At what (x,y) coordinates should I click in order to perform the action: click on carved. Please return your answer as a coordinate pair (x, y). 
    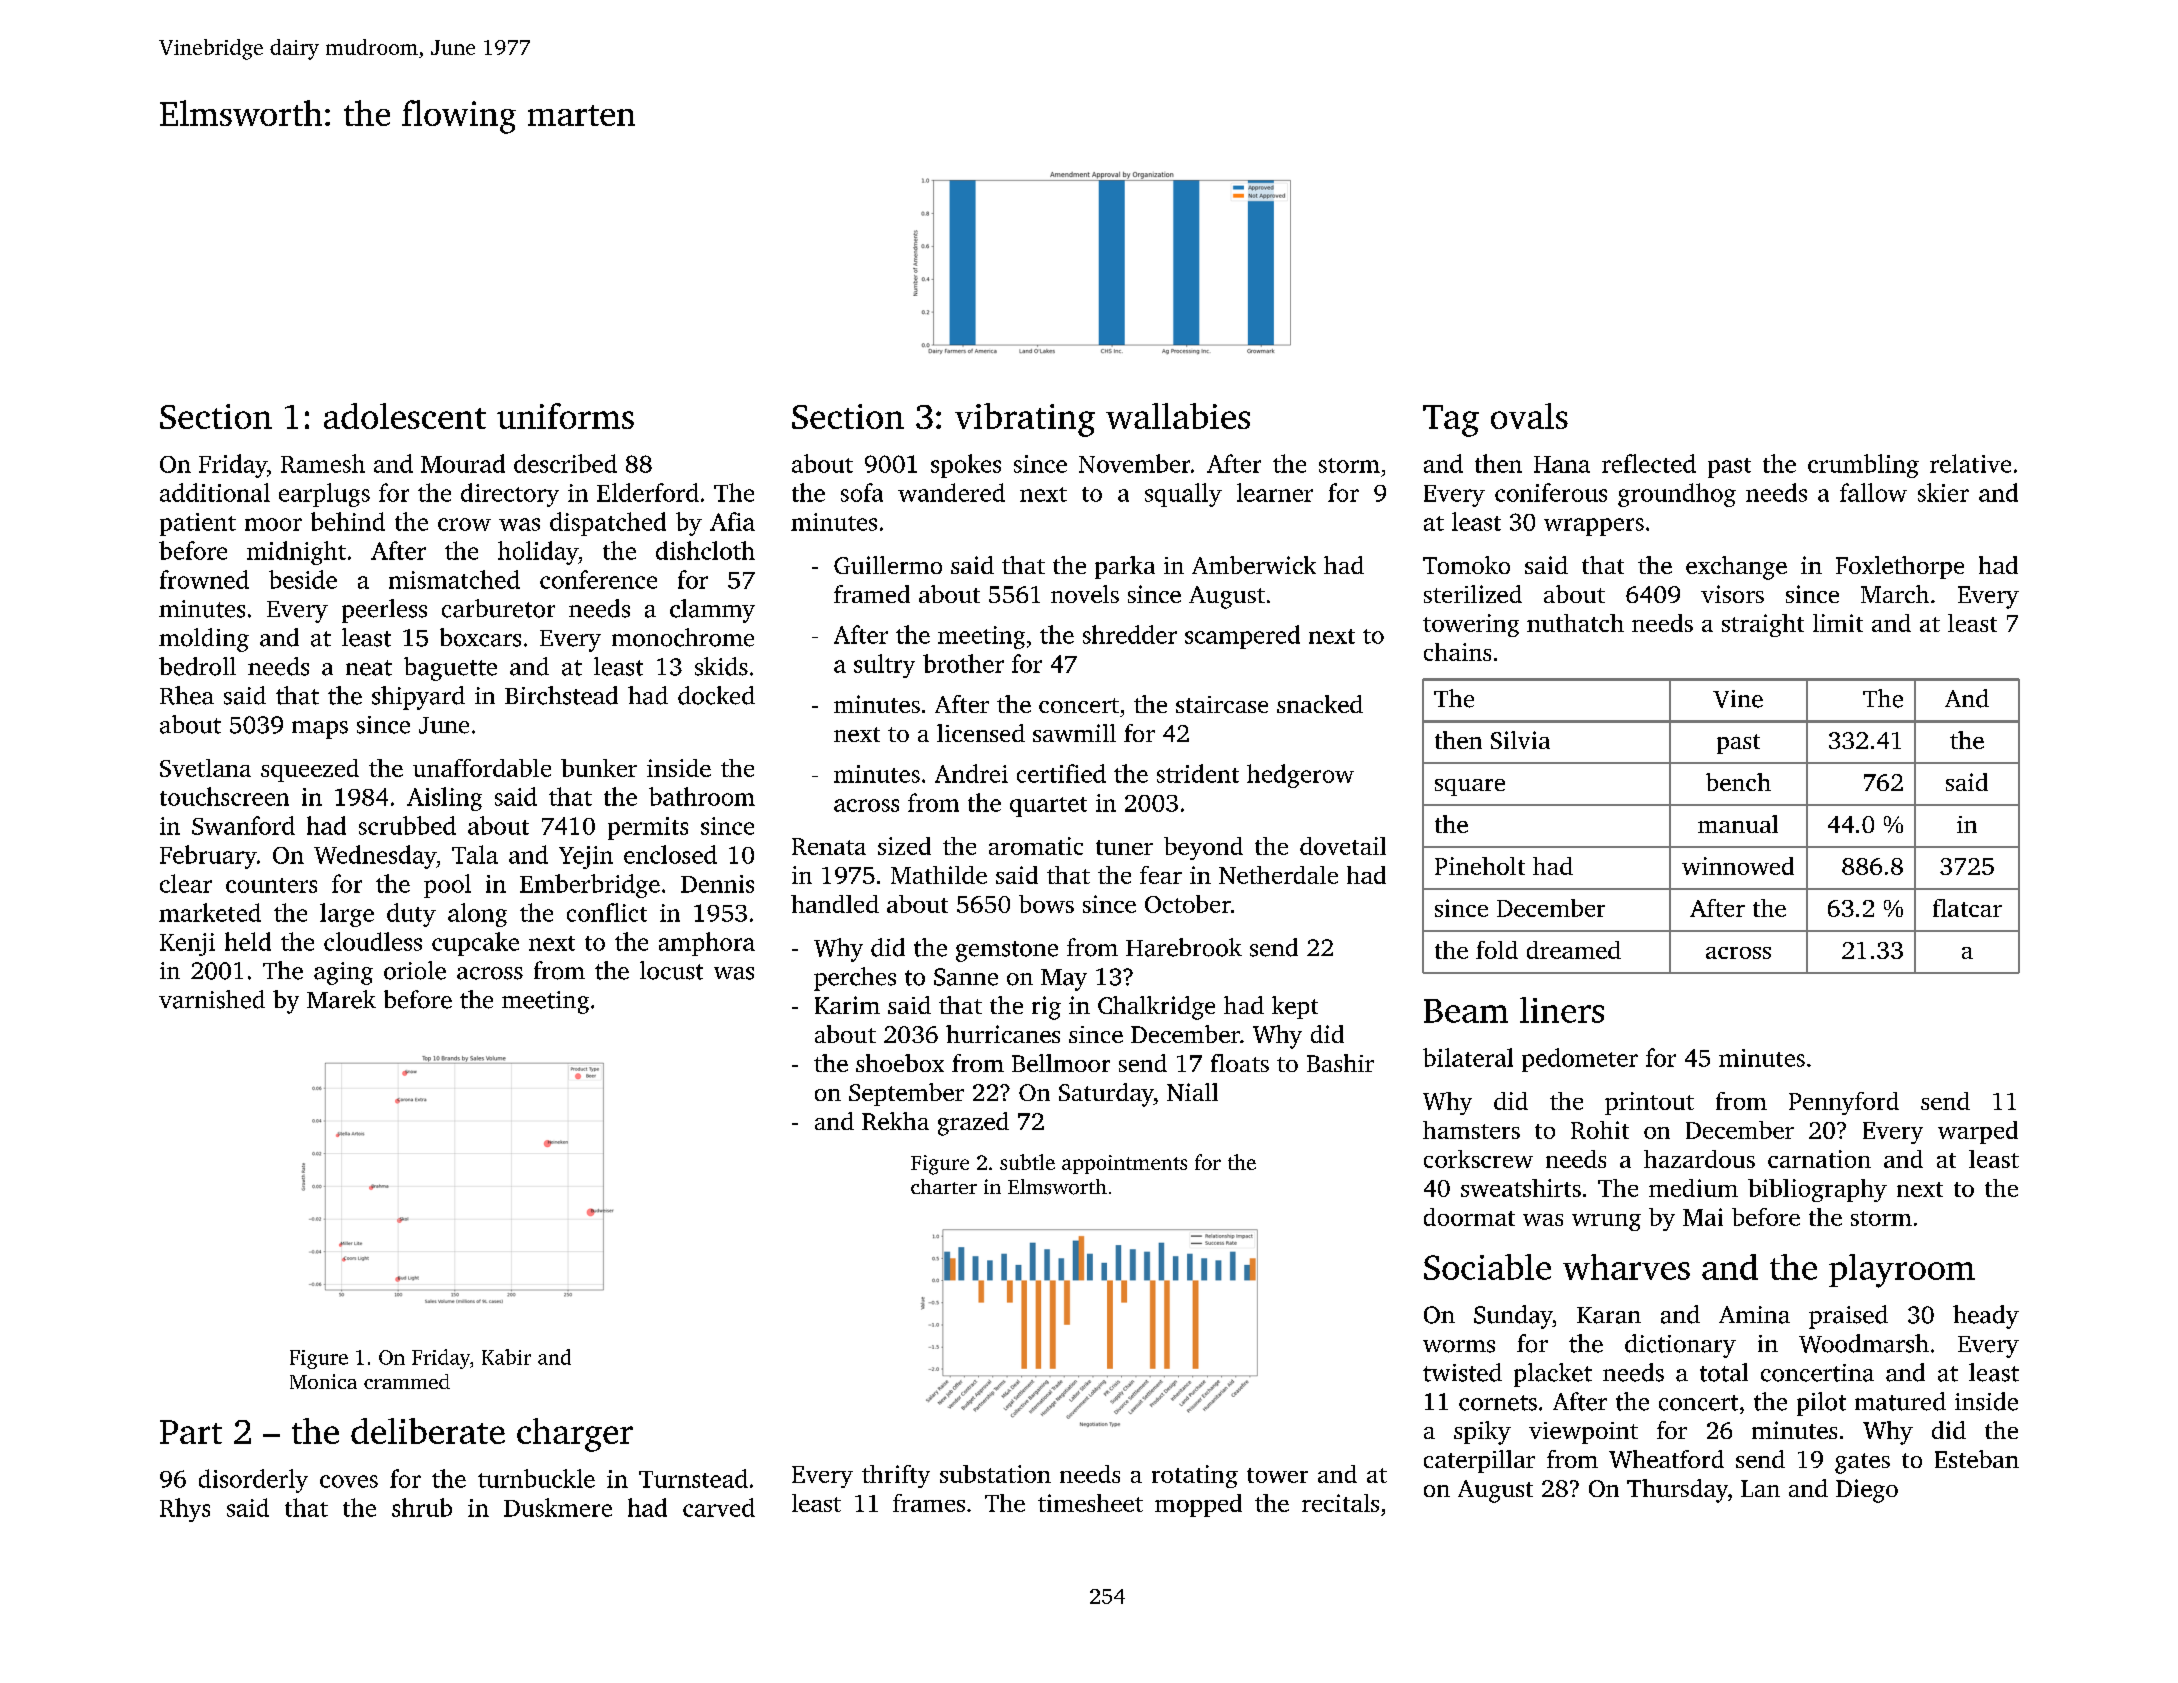
    Looking at the image, I should click on (719, 1507).
